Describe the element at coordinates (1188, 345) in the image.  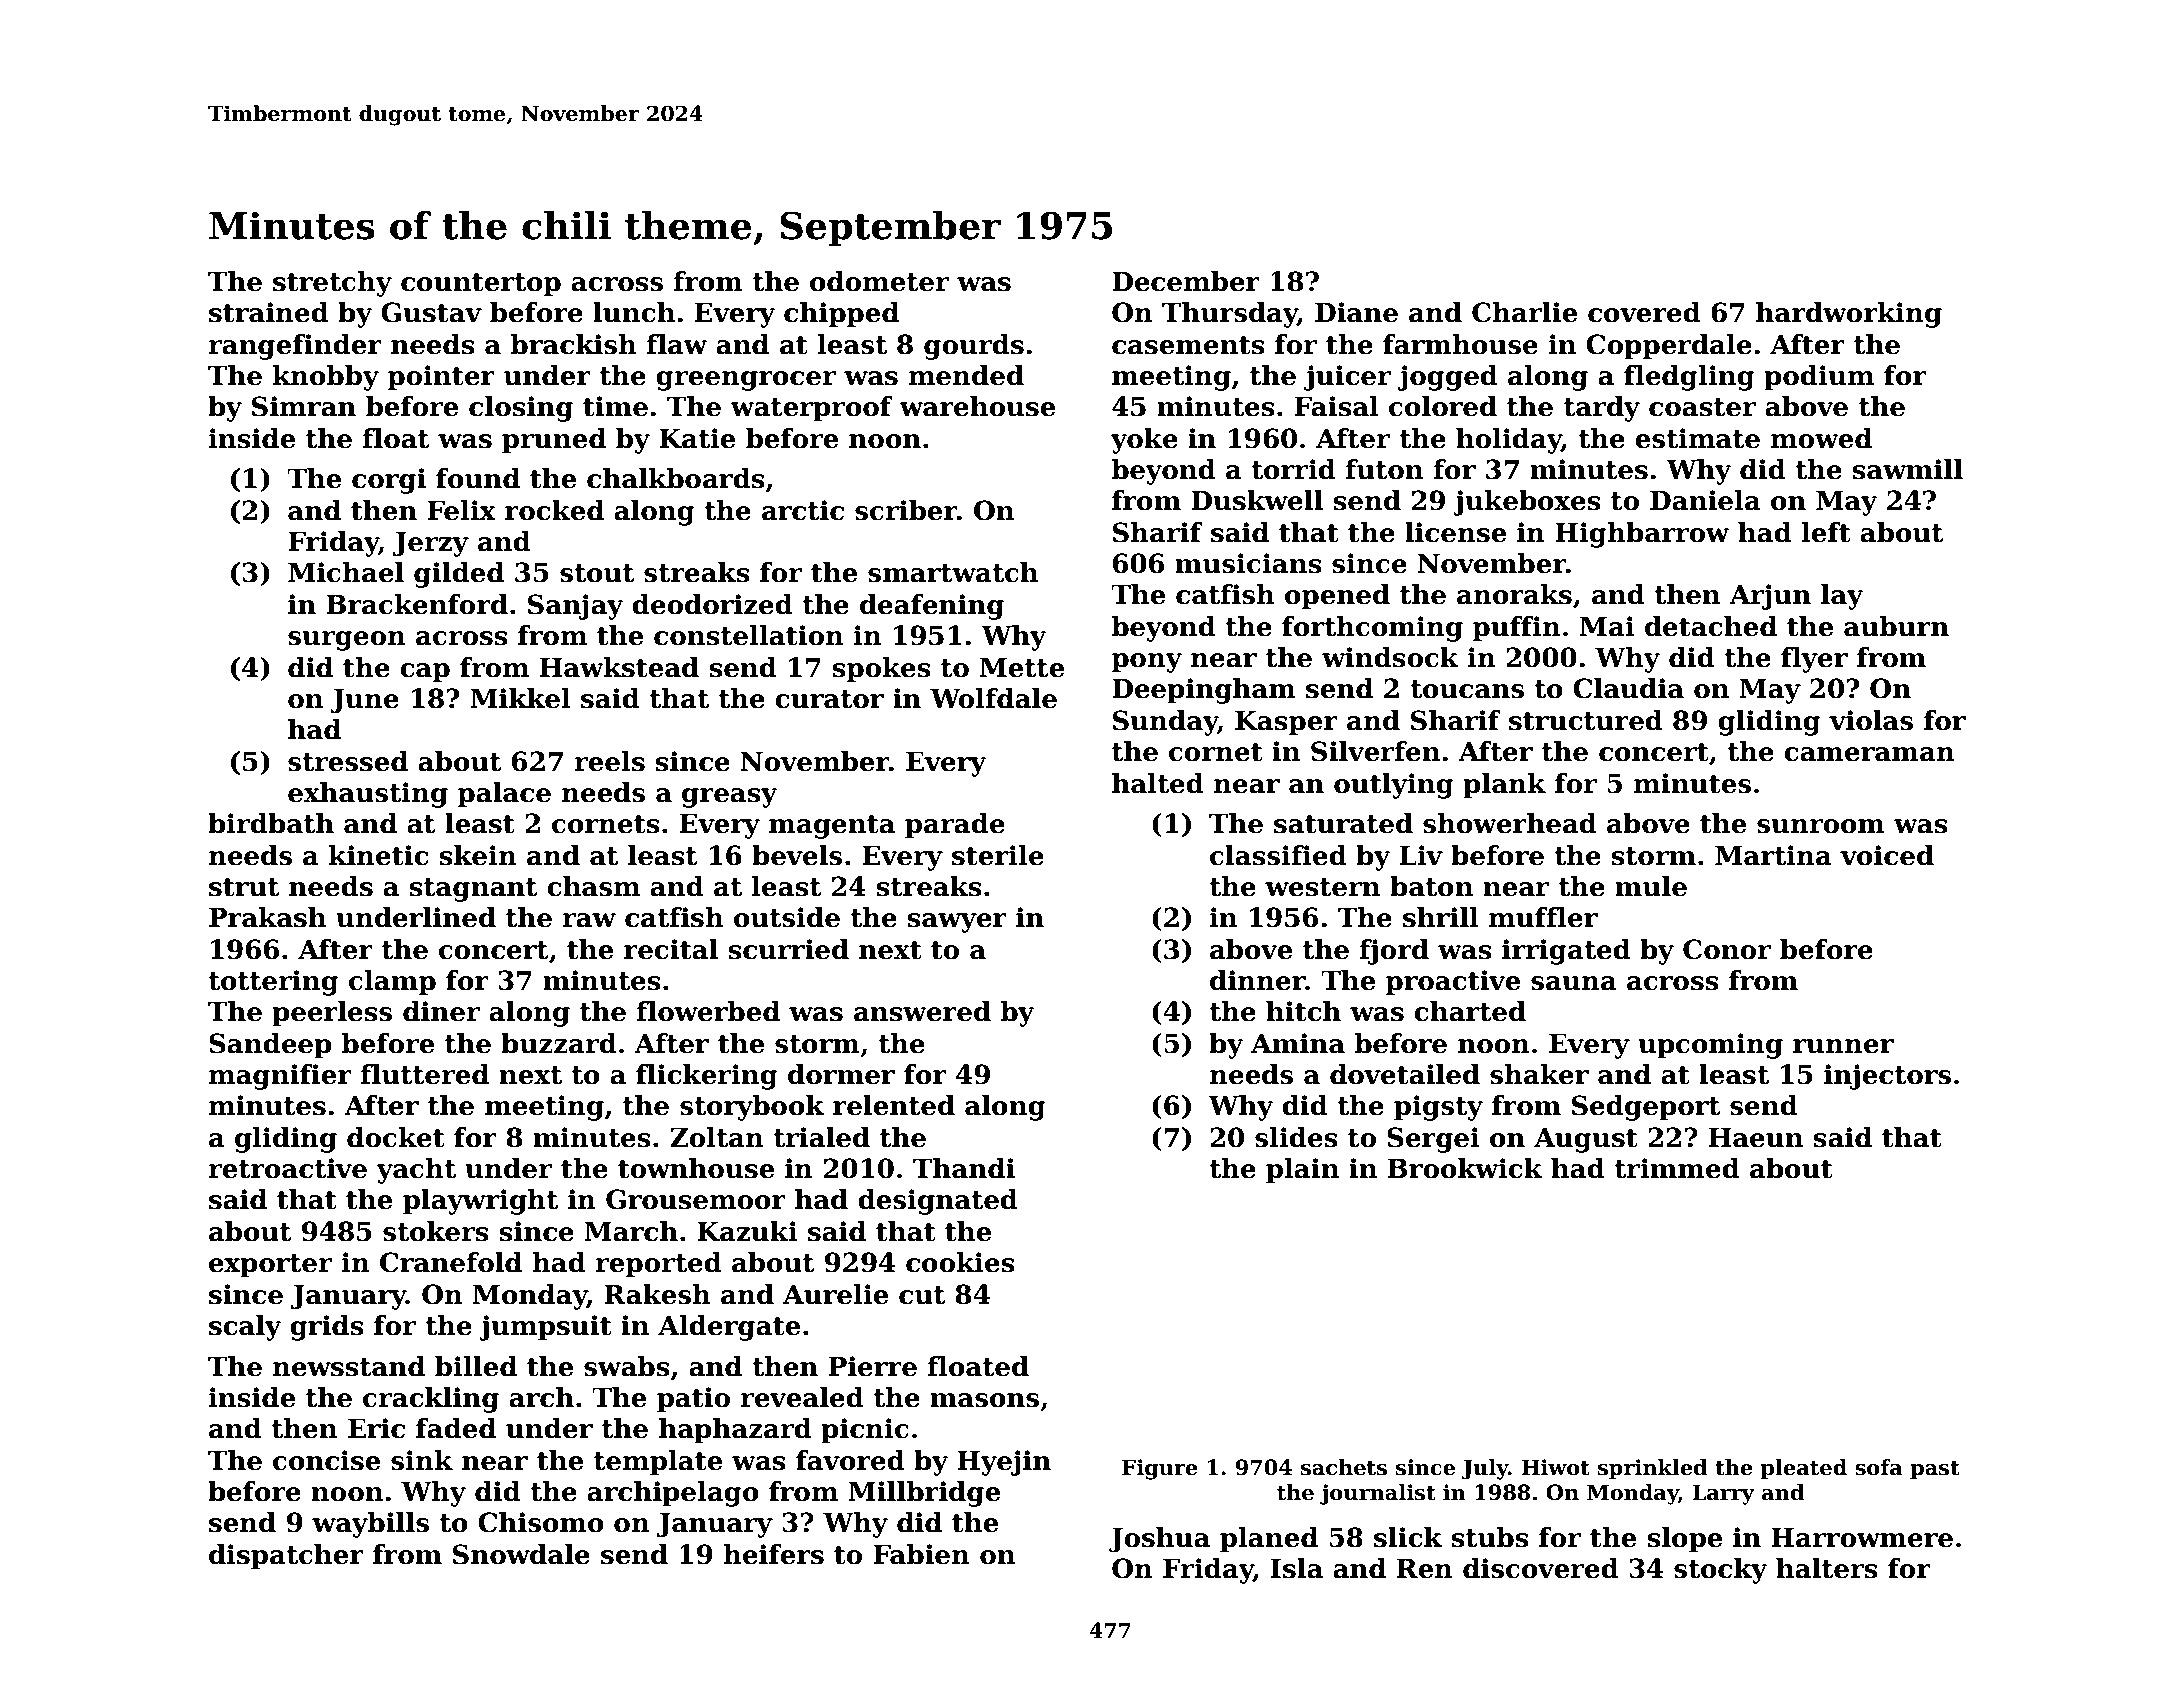
I see `casements` at that location.
